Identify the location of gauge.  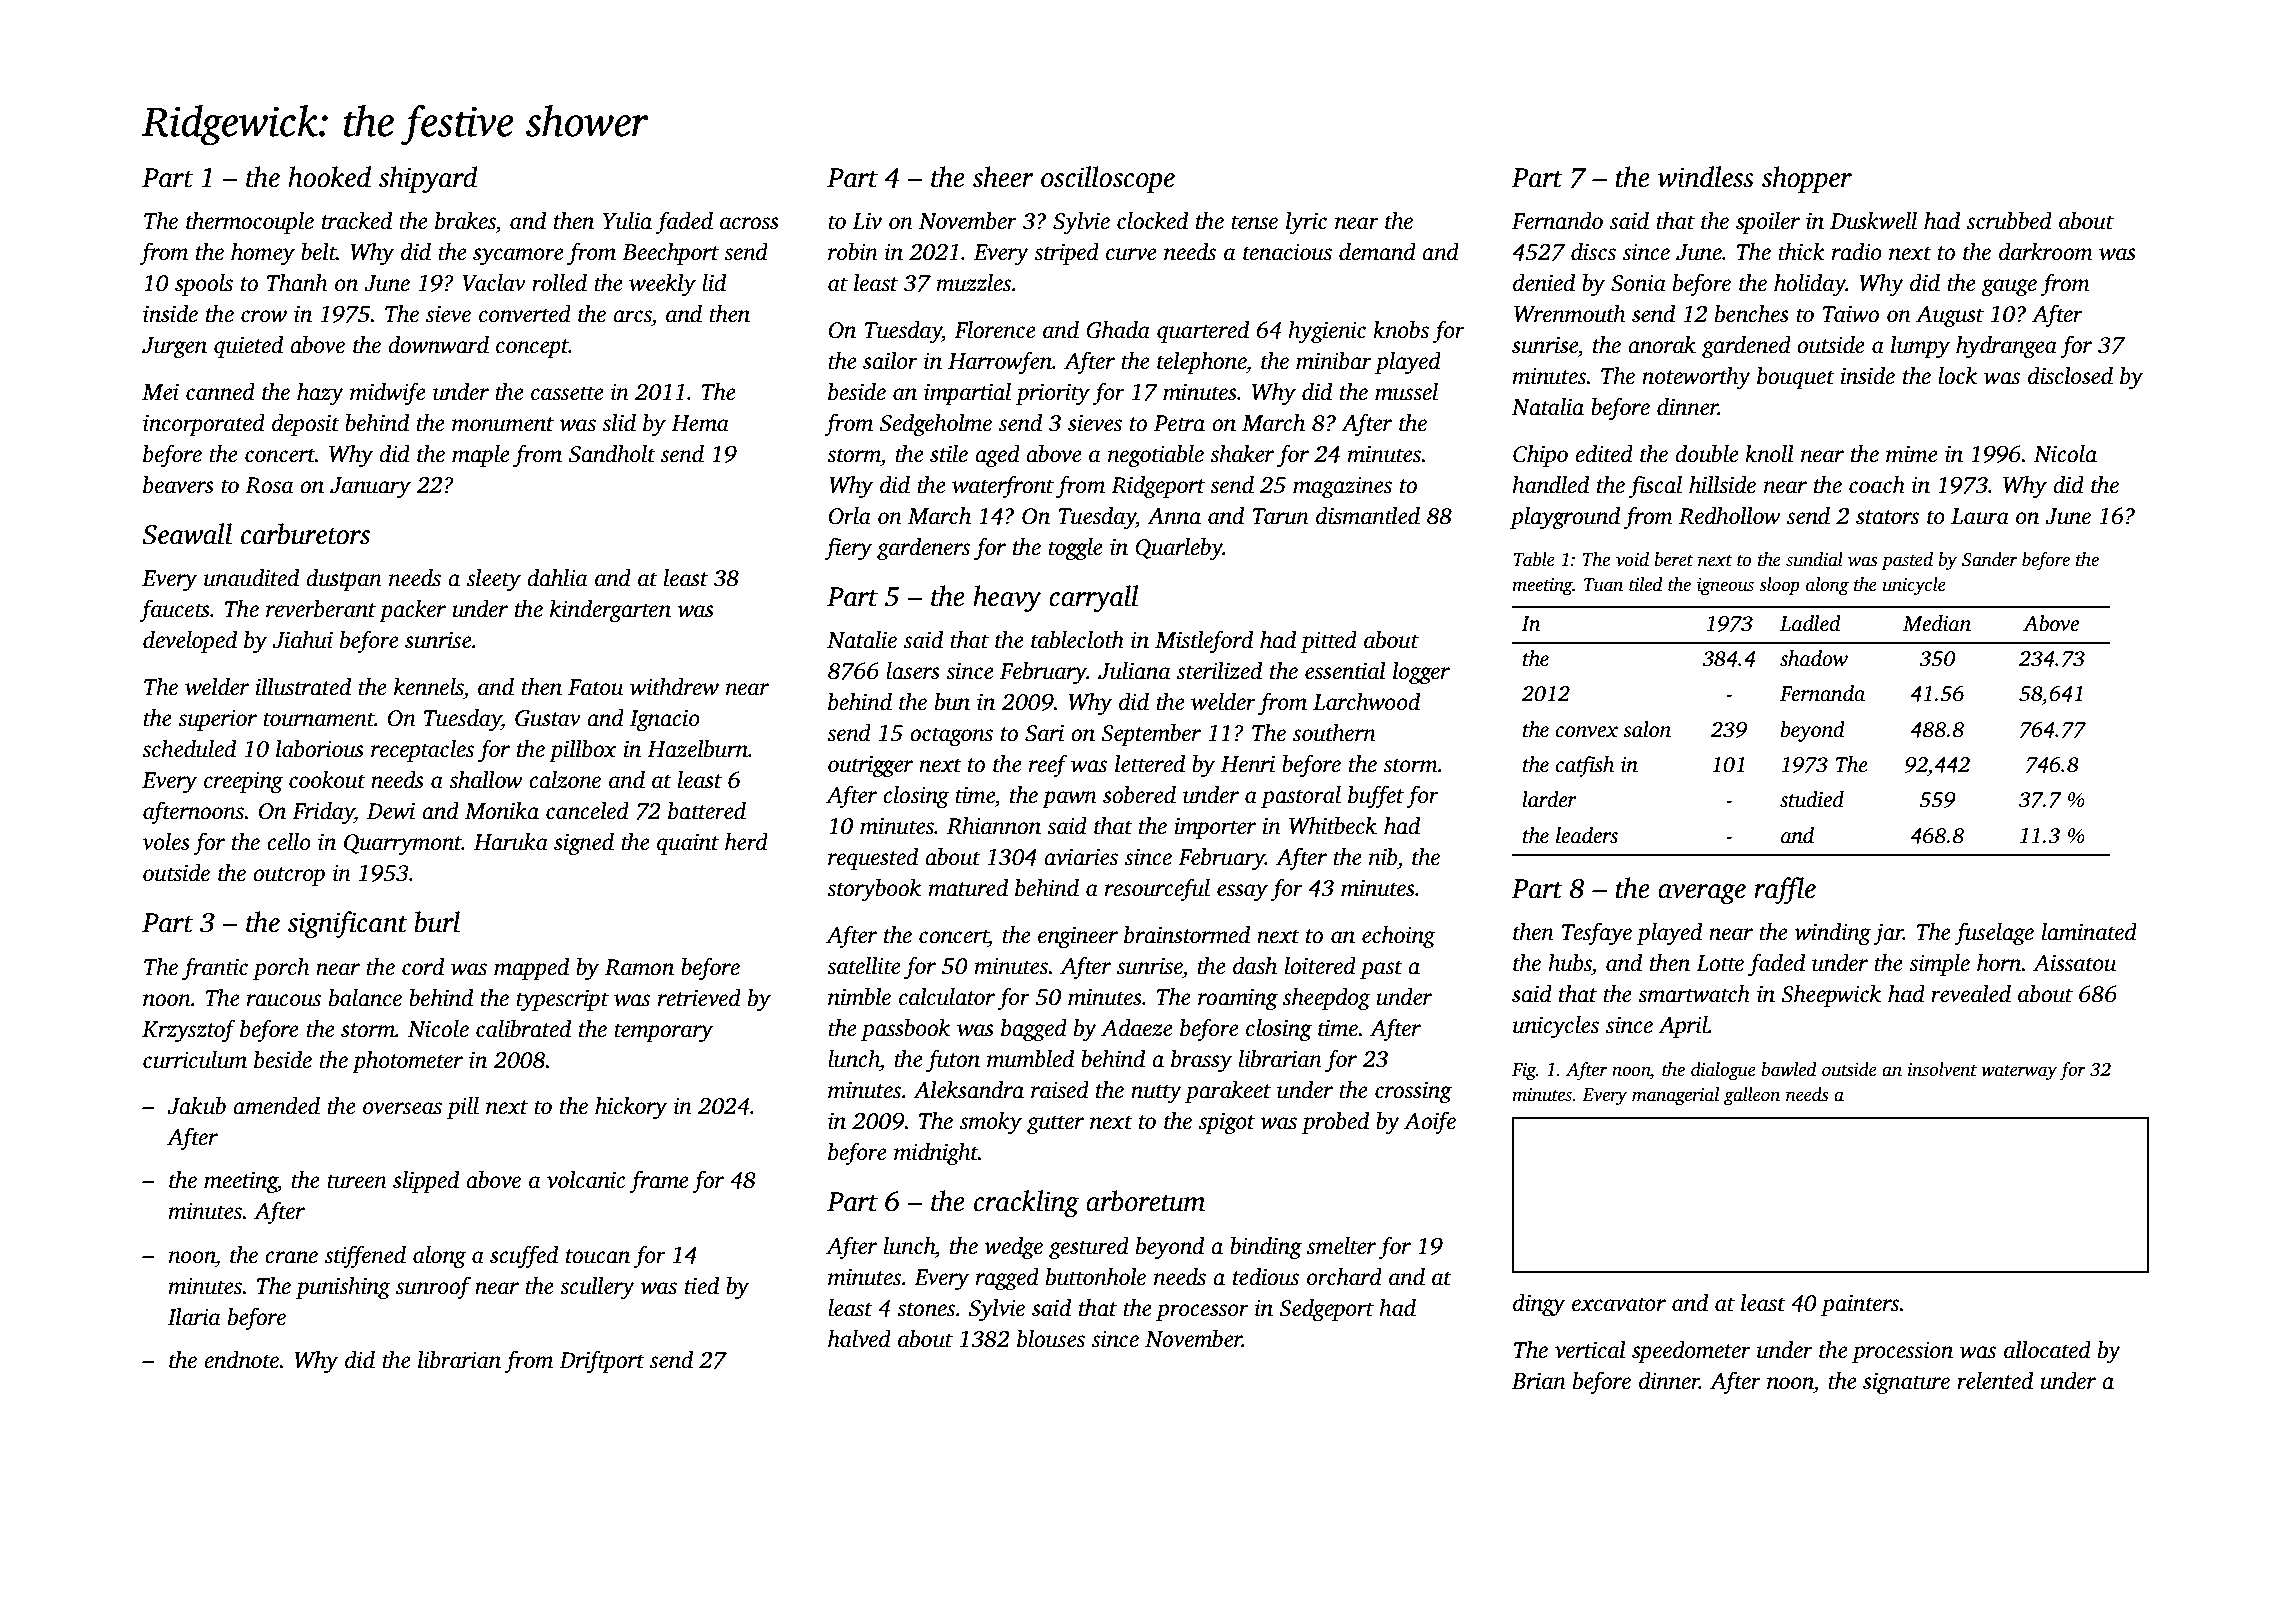
(2009, 287).
